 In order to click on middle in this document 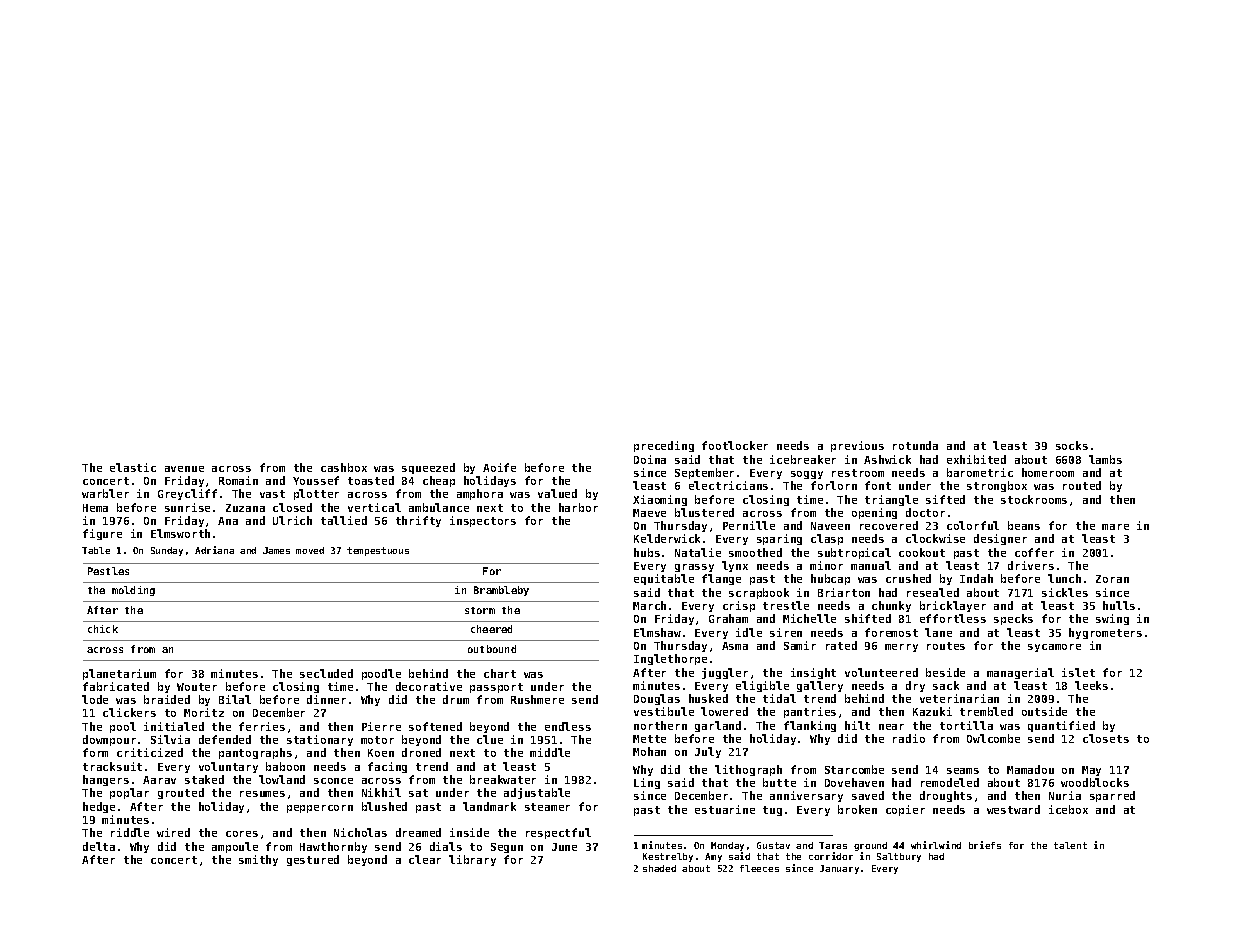, I will do `click(550, 752)`.
